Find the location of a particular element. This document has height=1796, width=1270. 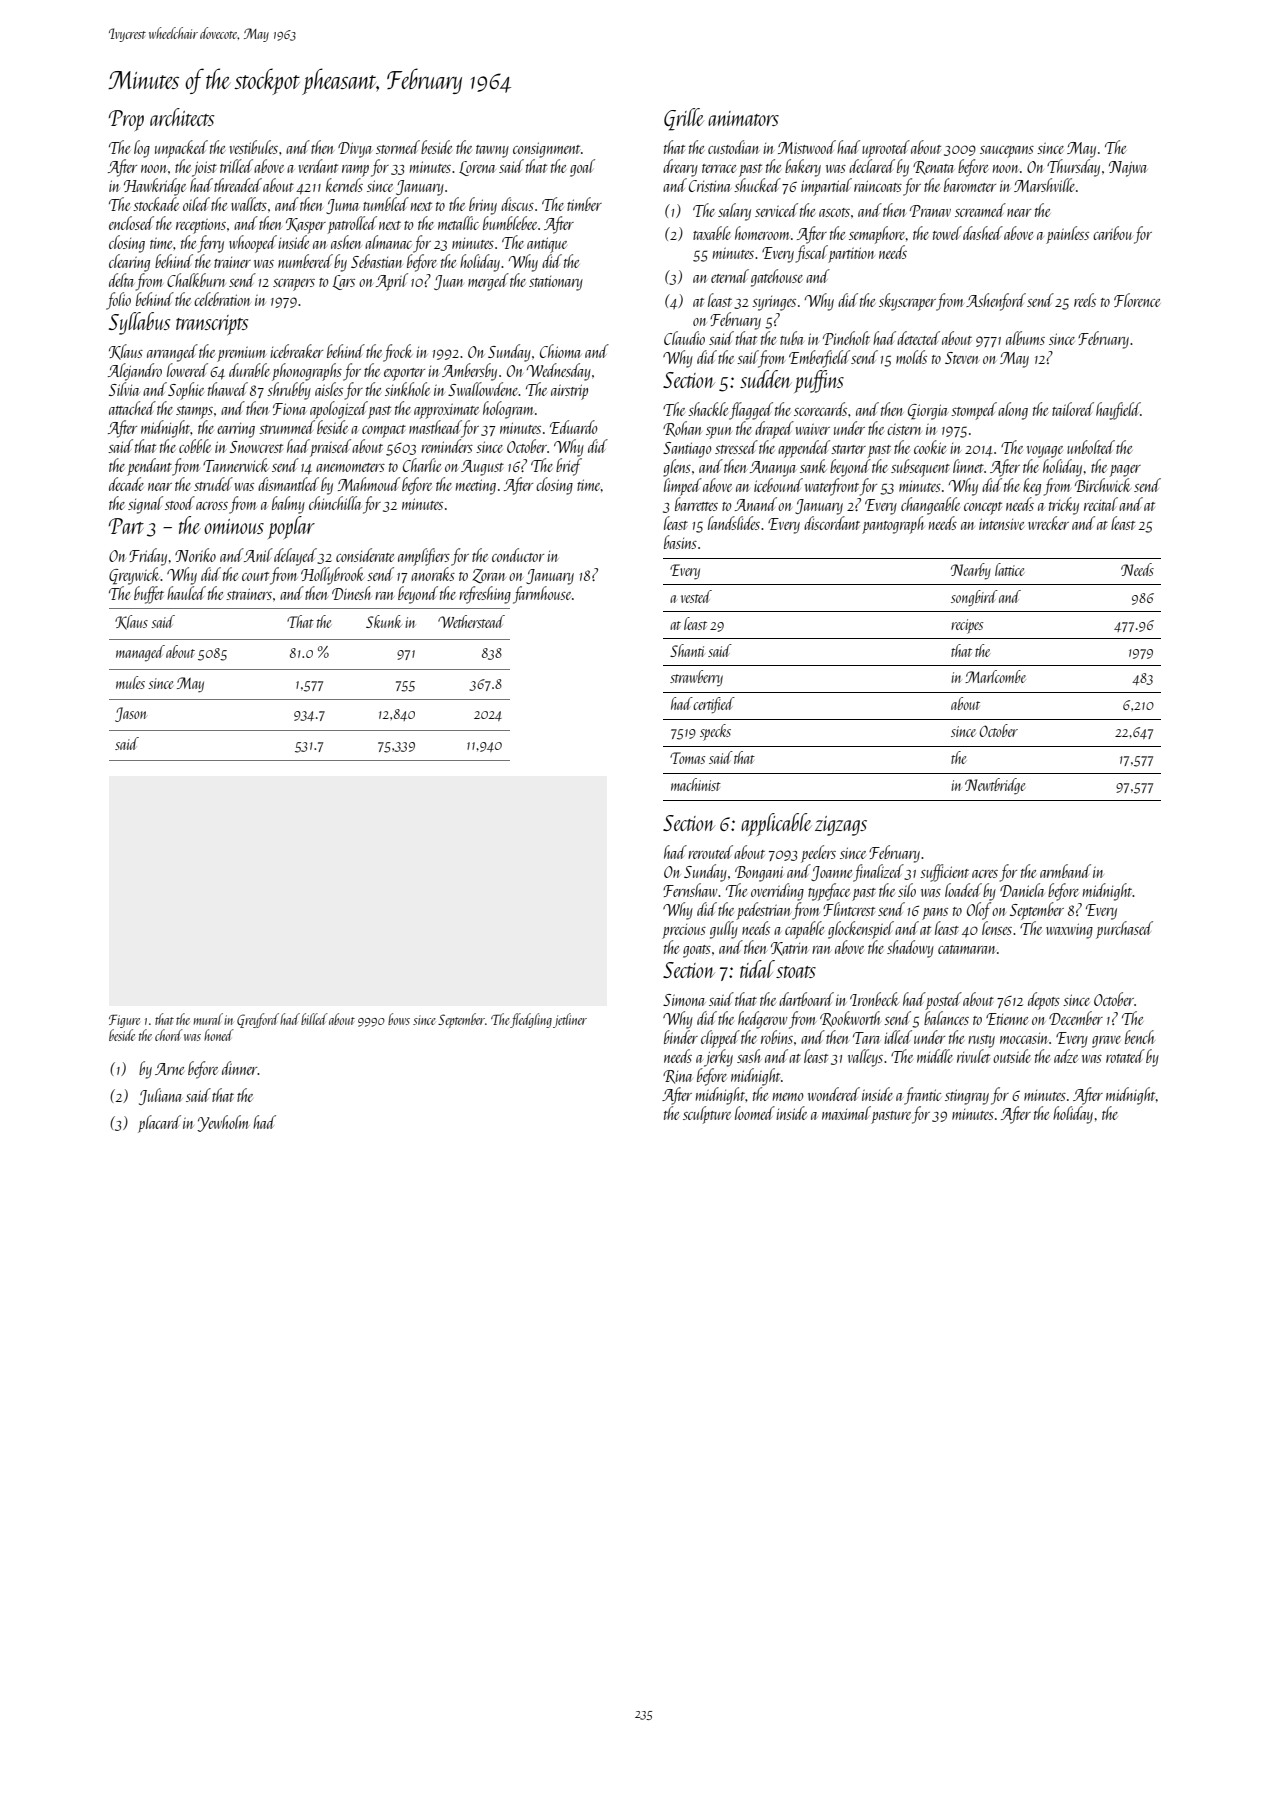

Tomas is located at coordinates (687, 758).
